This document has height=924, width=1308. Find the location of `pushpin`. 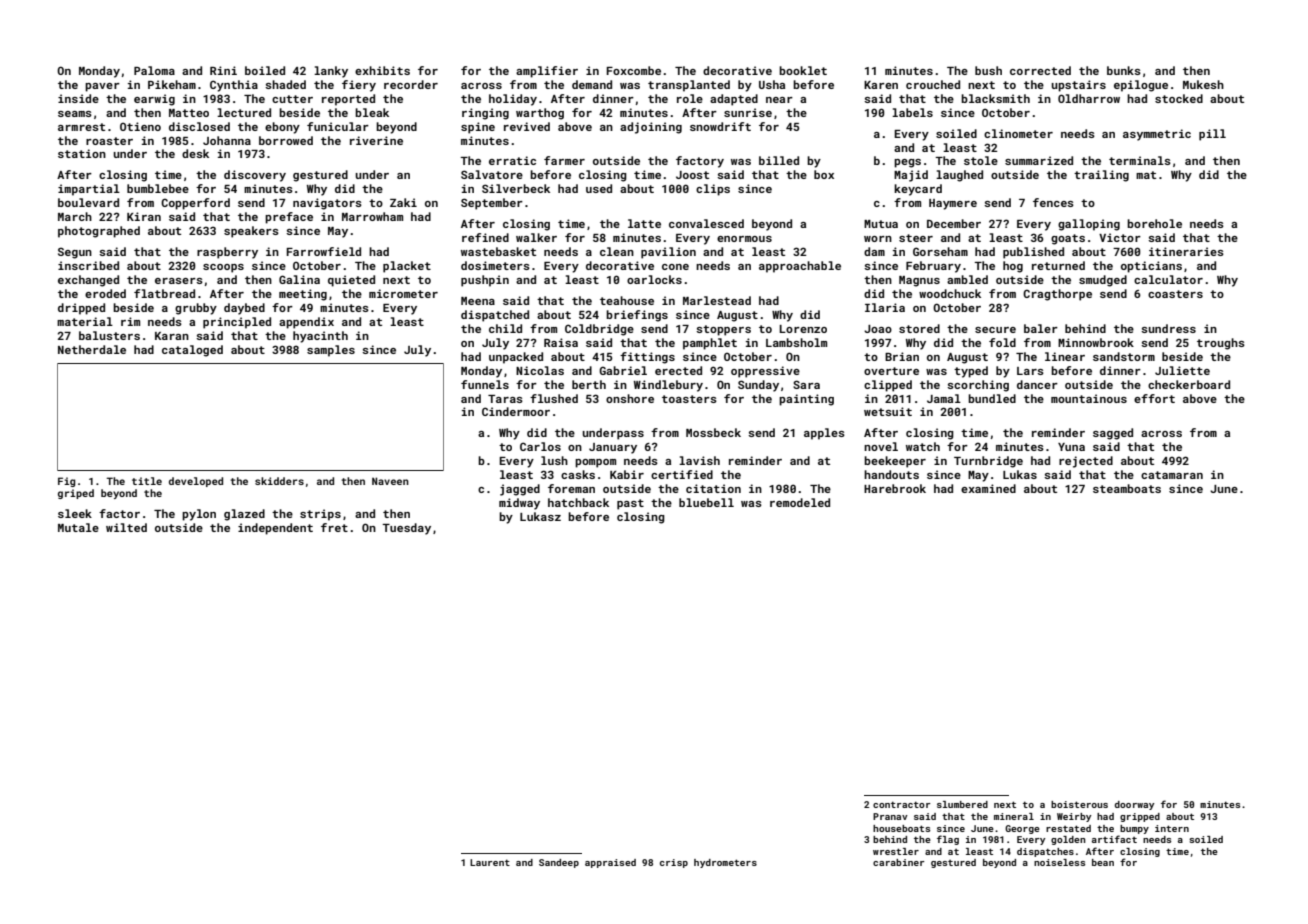

pushpin is located at coordinates (485, 281).
